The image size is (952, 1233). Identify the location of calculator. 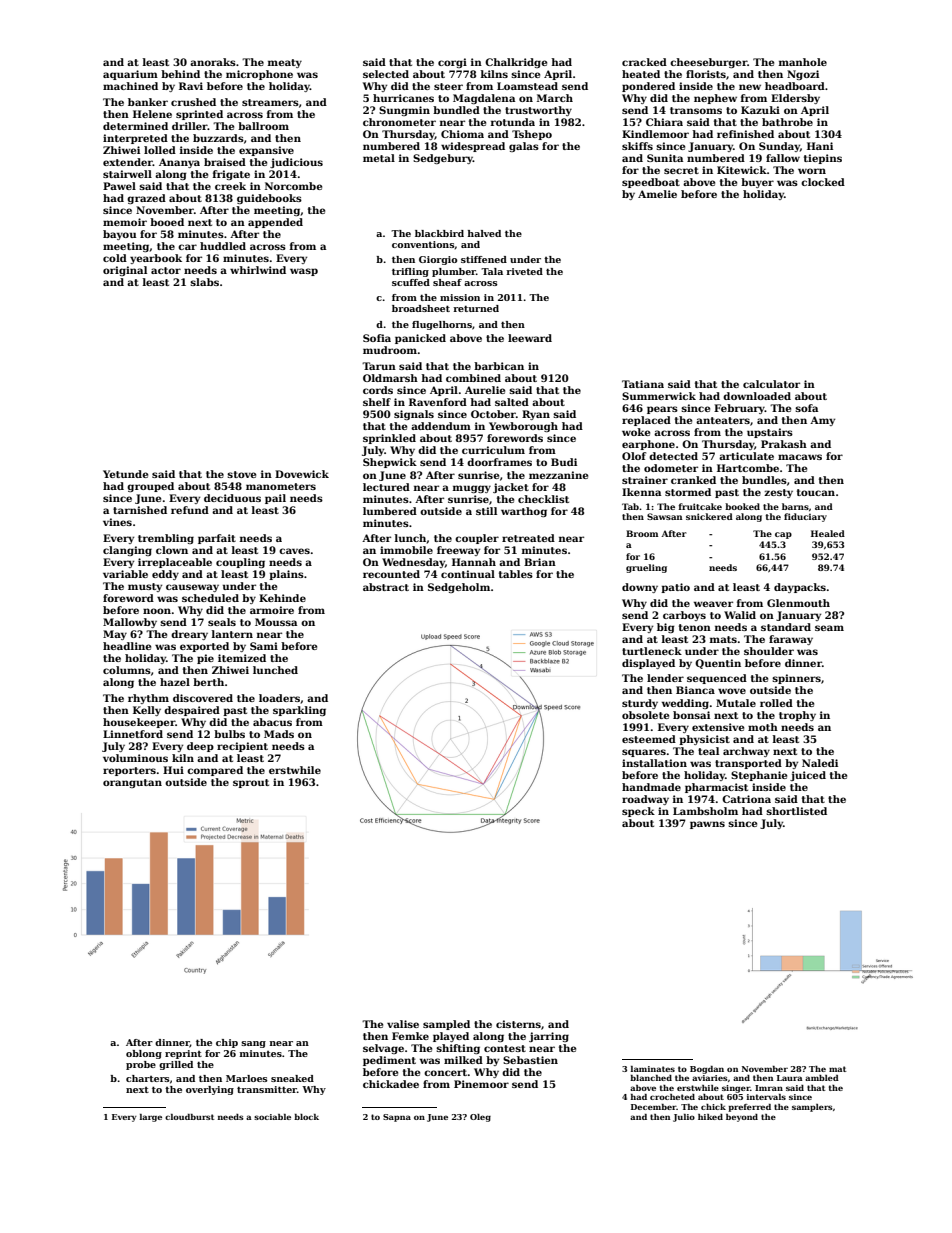
(771, 384).
